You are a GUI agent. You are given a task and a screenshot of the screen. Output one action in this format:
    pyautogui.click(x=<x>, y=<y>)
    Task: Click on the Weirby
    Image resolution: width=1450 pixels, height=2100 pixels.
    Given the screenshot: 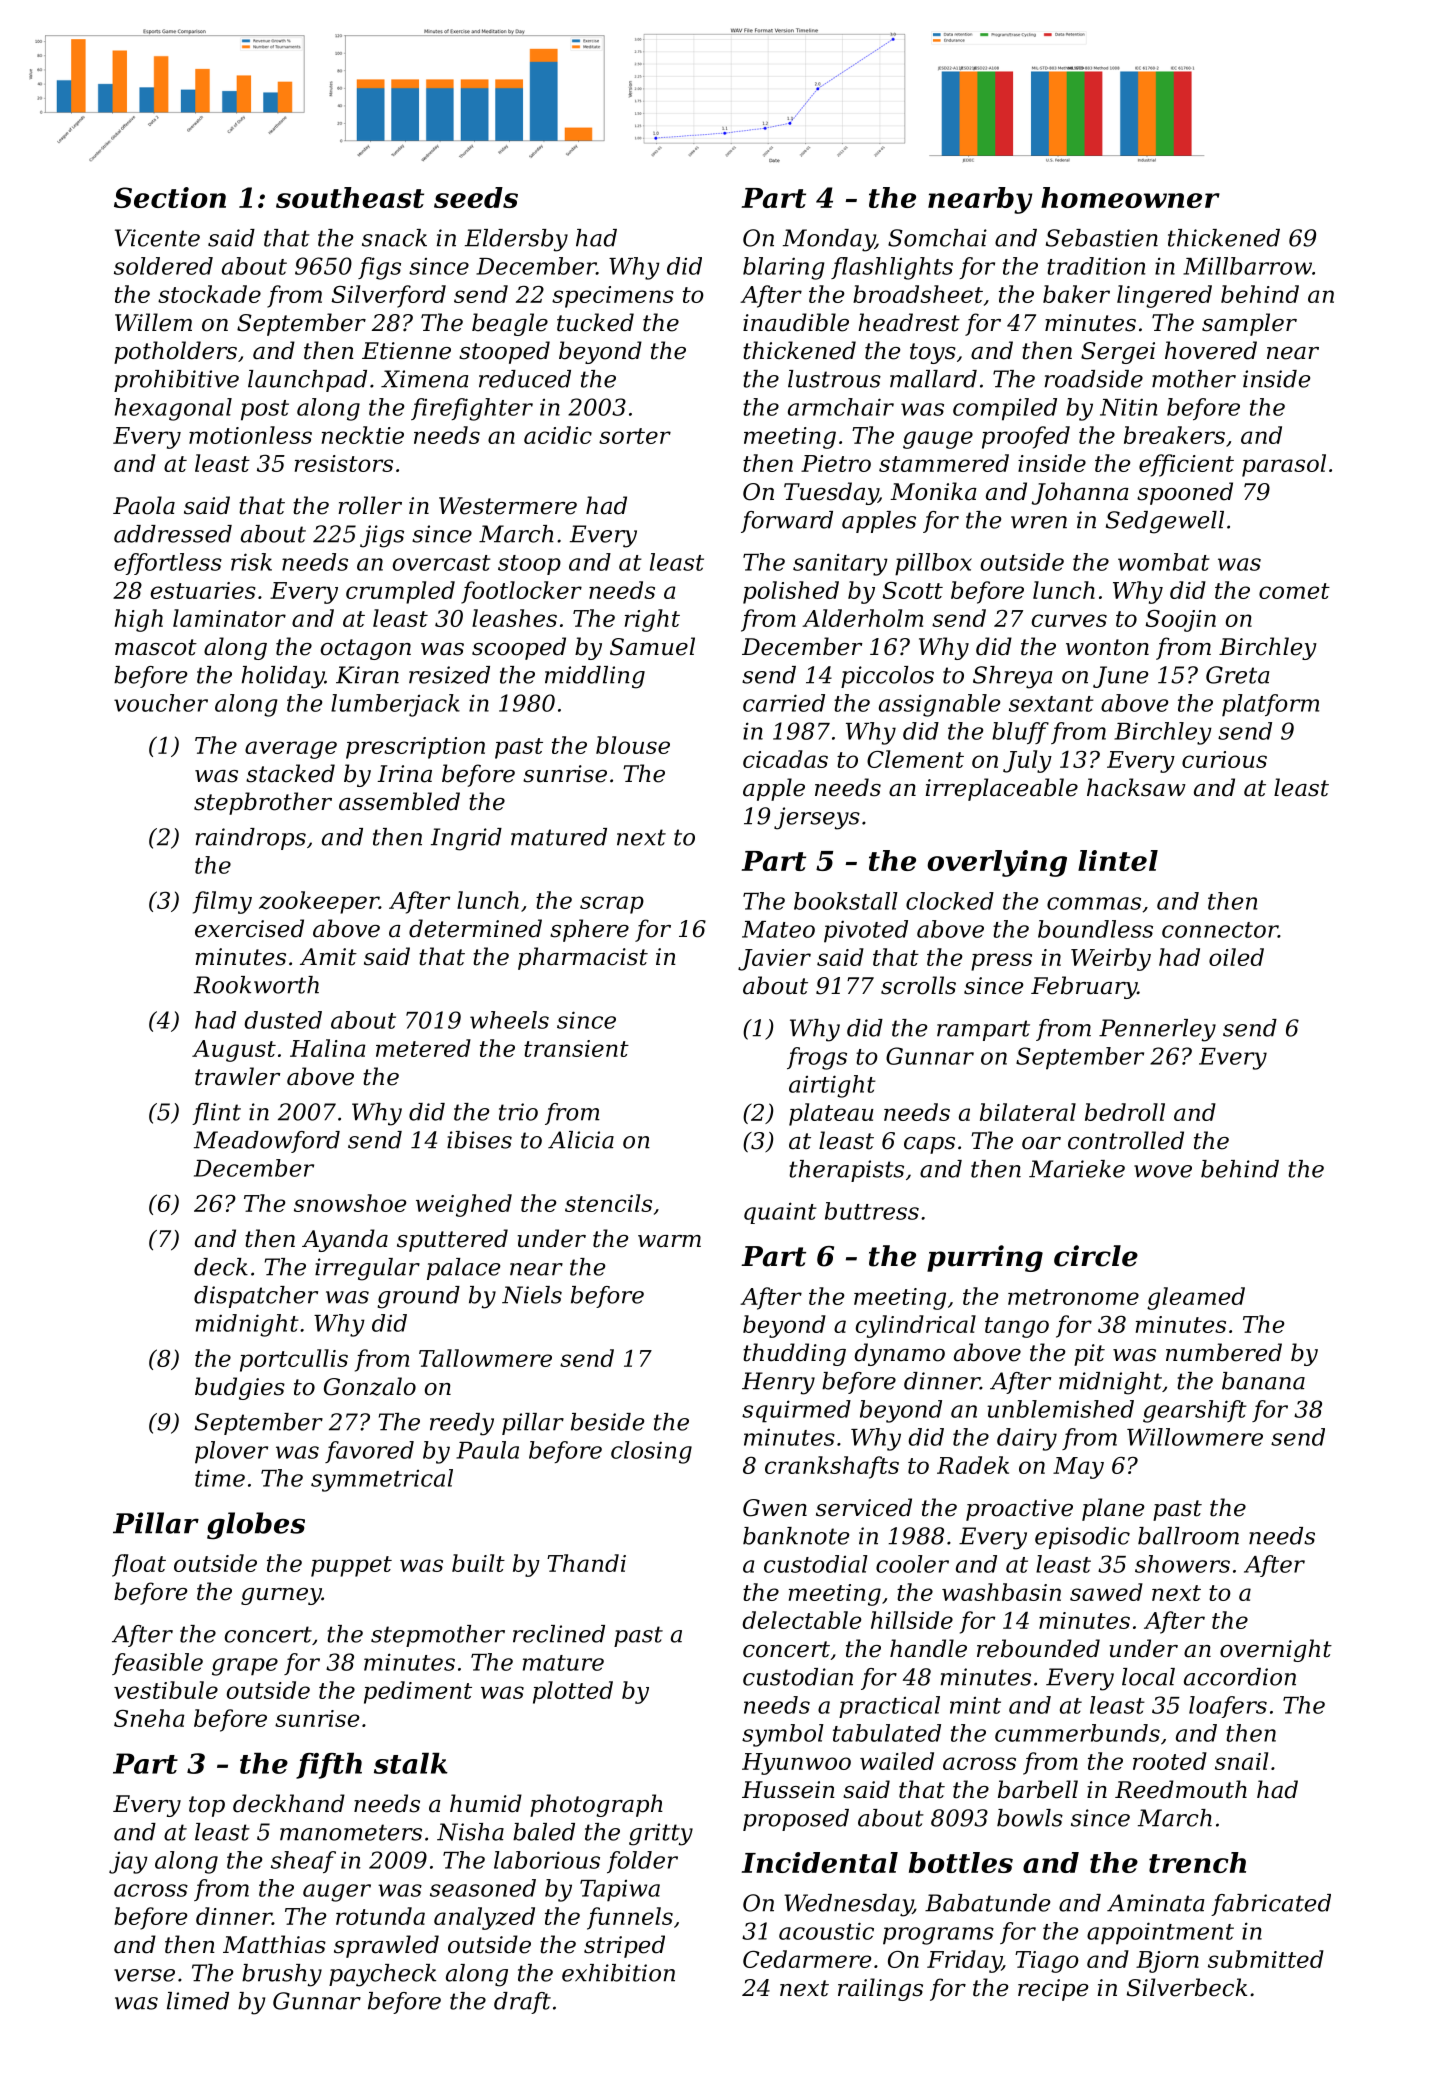 What is the action you would take?
    pyautogui.click(x=1111, y=959)
